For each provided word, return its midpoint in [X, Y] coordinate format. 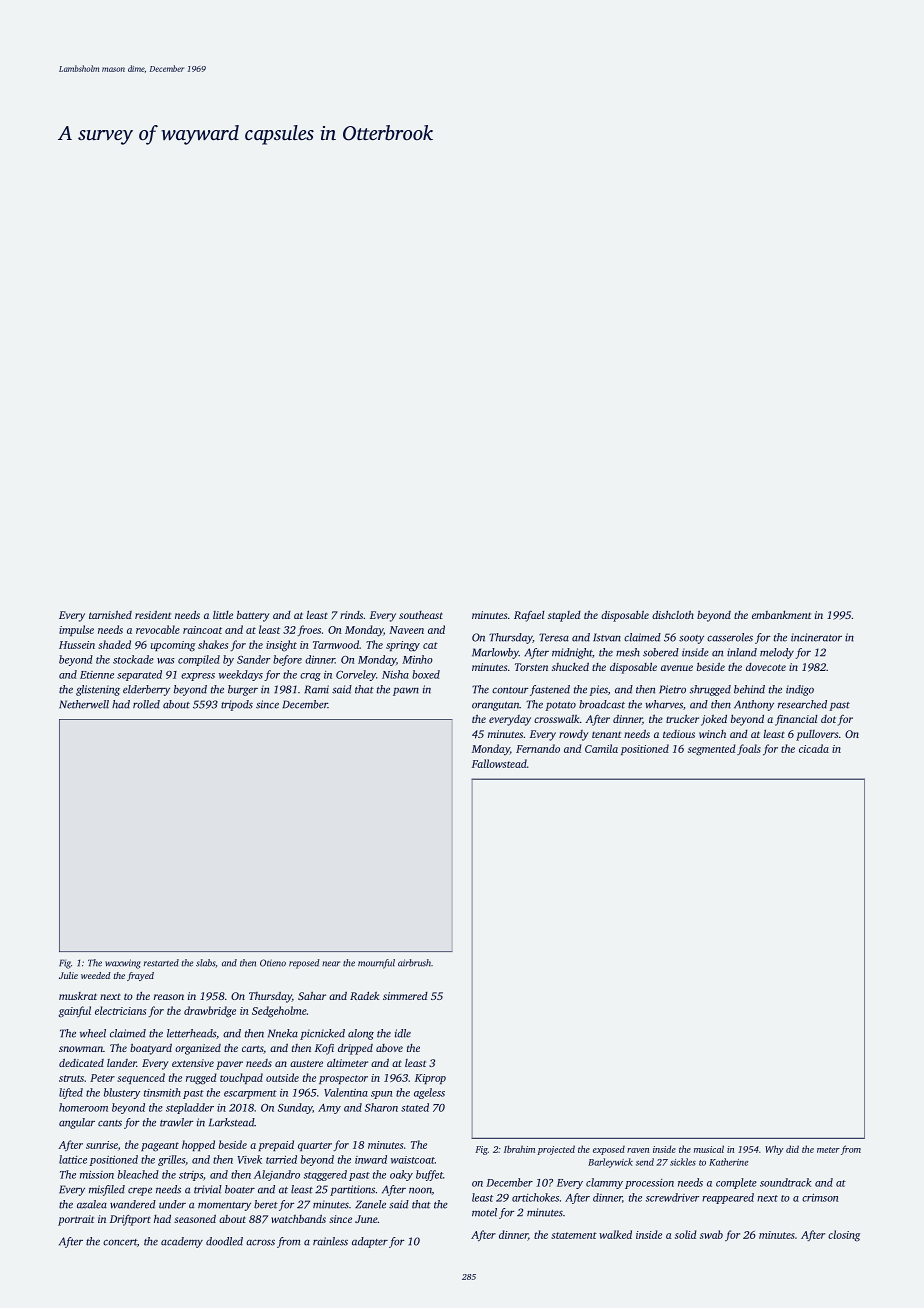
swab [711, 1234]
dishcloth [673, 615]
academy [182, 1242]
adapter [370, 1242]
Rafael [529, 616]
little [223, 615]
